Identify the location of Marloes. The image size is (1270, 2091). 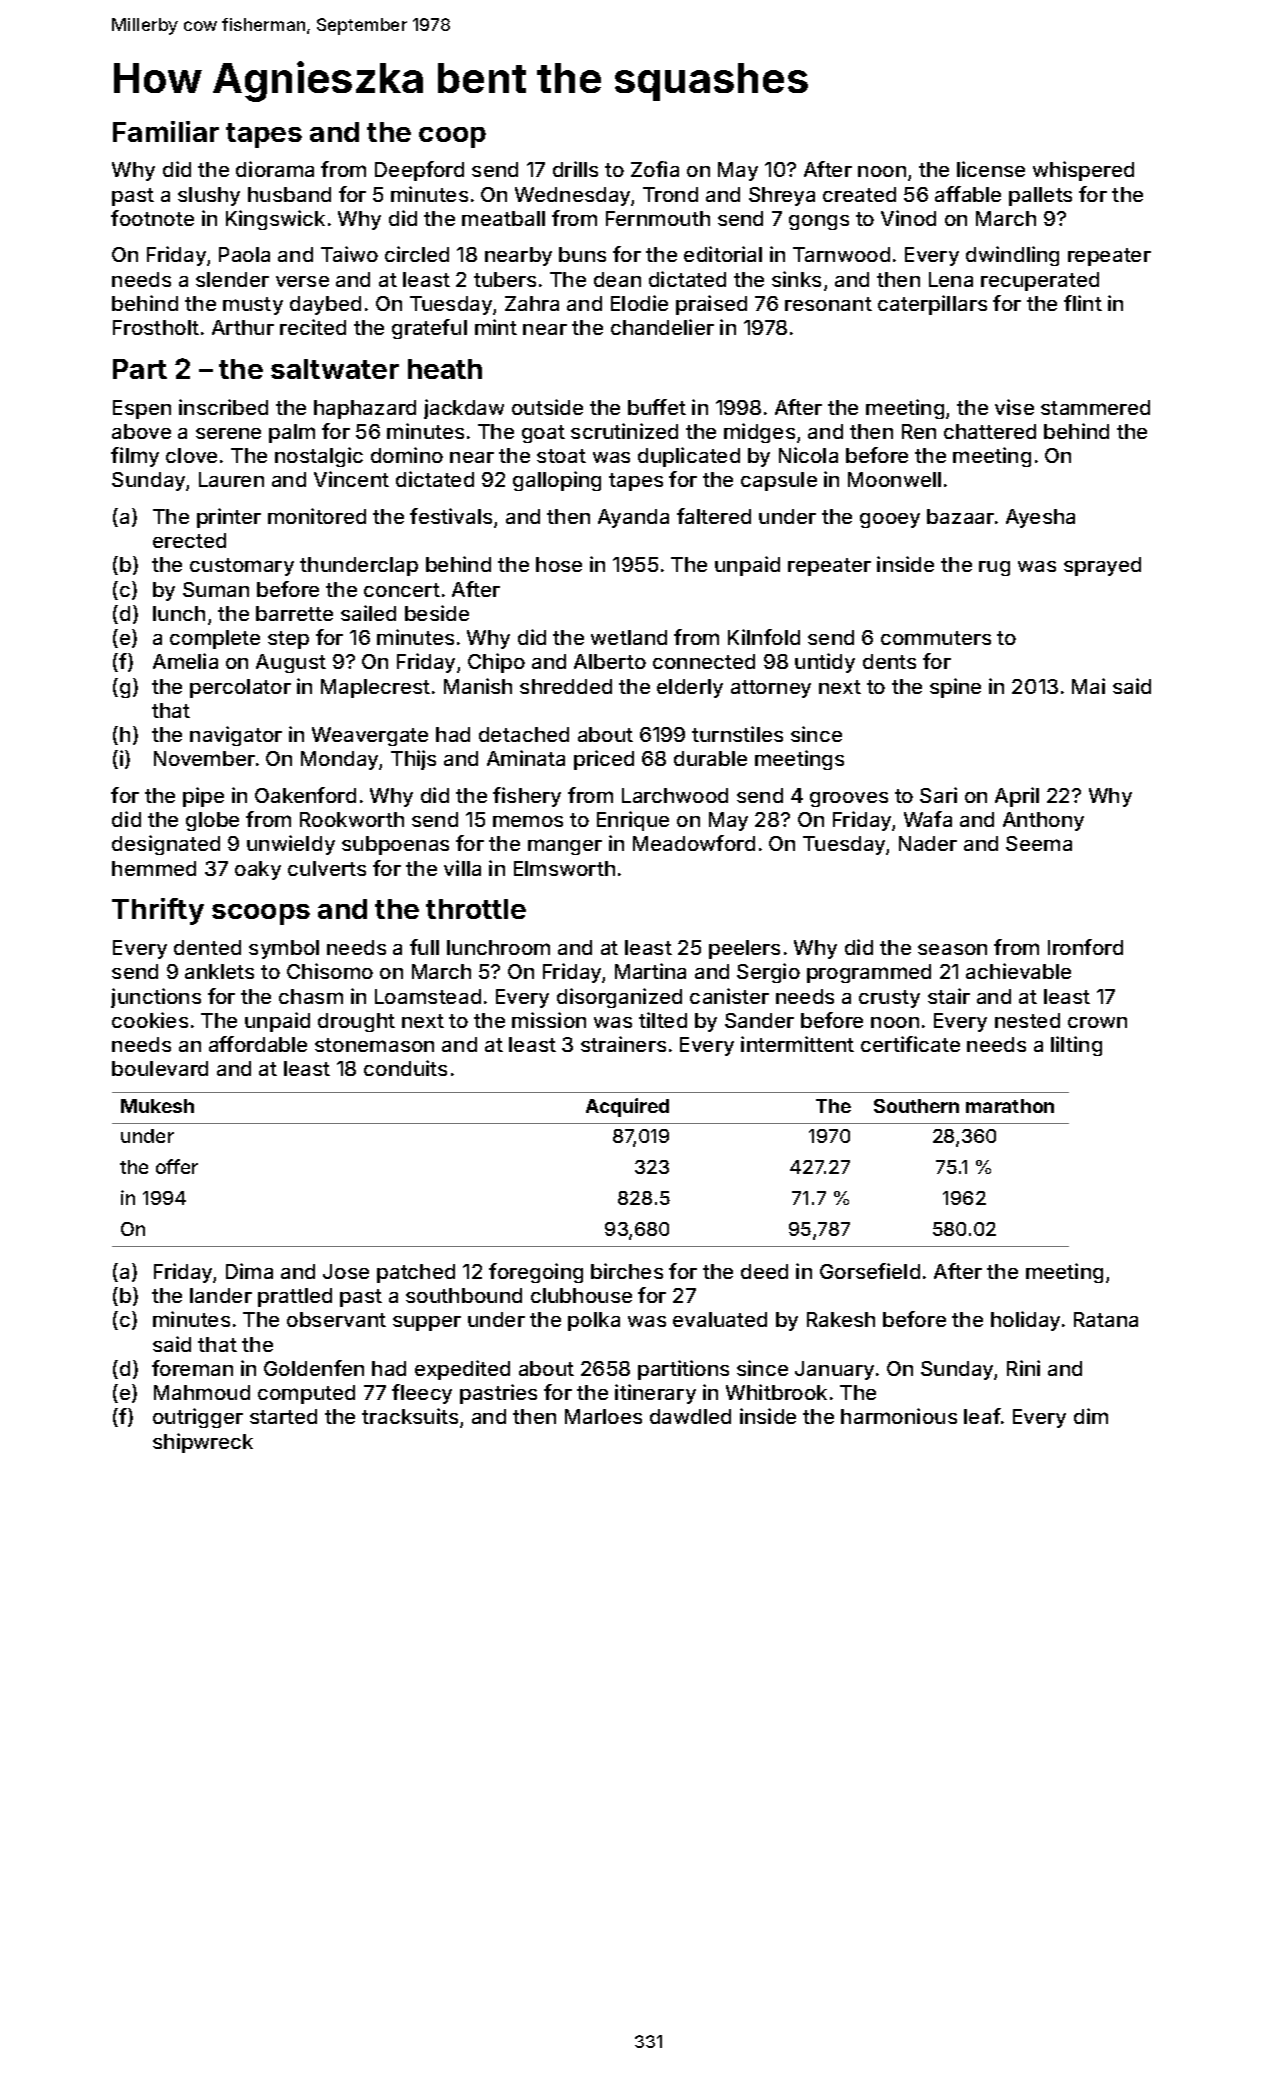
(603, 1416).
